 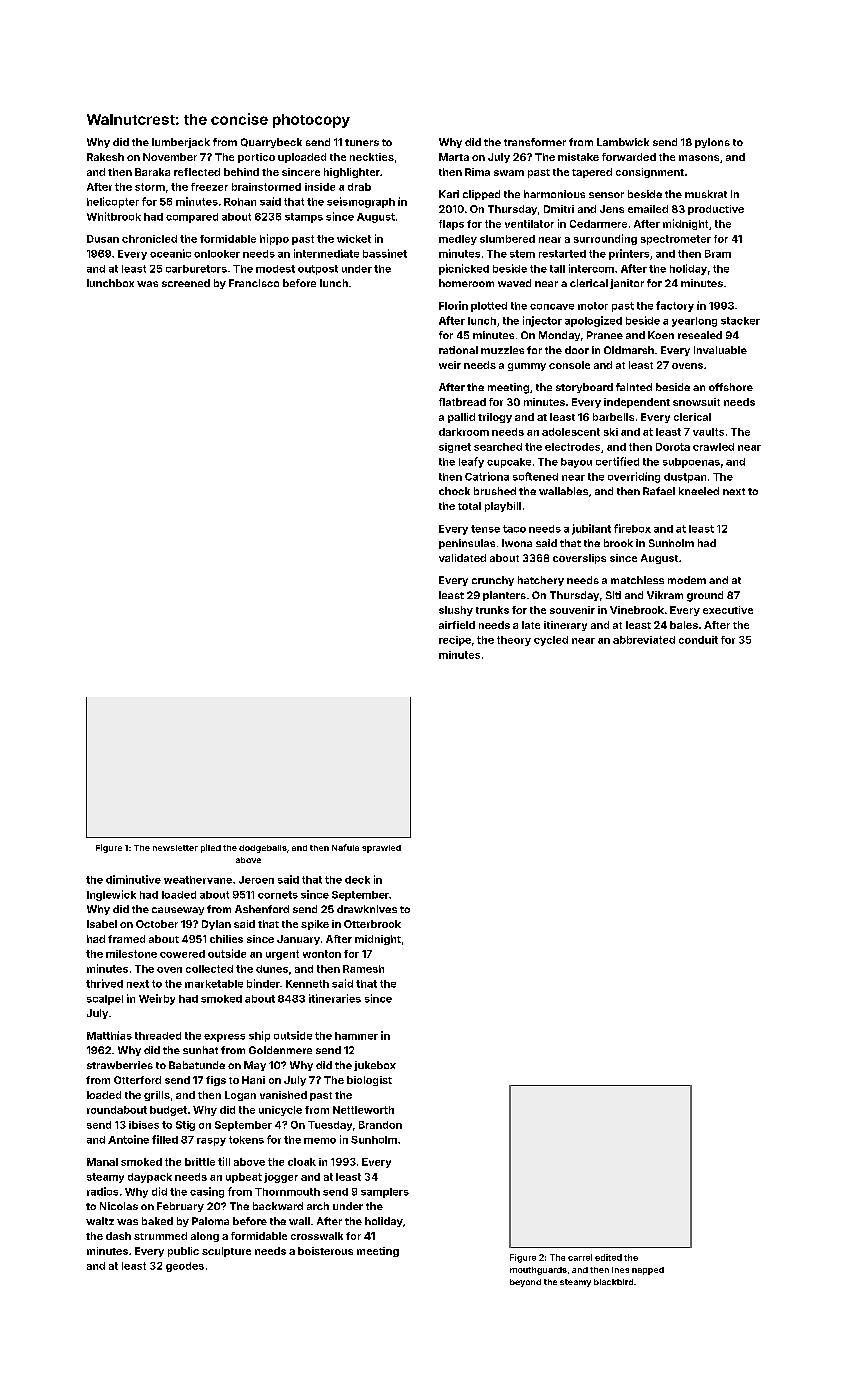 What do you see at coordinates (648, 1271) in the screenshot?
I see `napped` at bounding box center [648, 1271].
